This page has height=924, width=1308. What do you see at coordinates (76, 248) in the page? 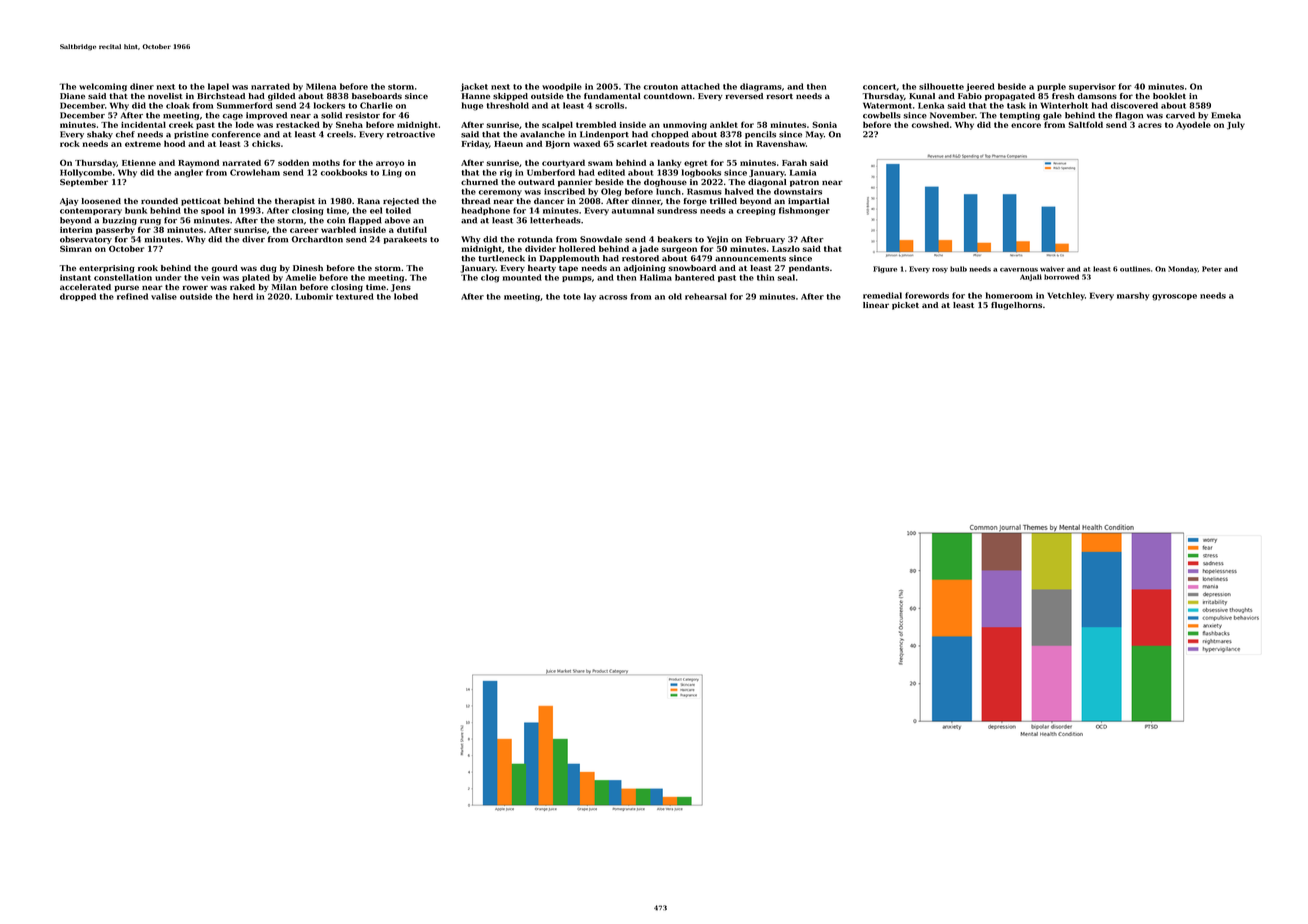
I see `Simran` at bounding box center [76, 248].
